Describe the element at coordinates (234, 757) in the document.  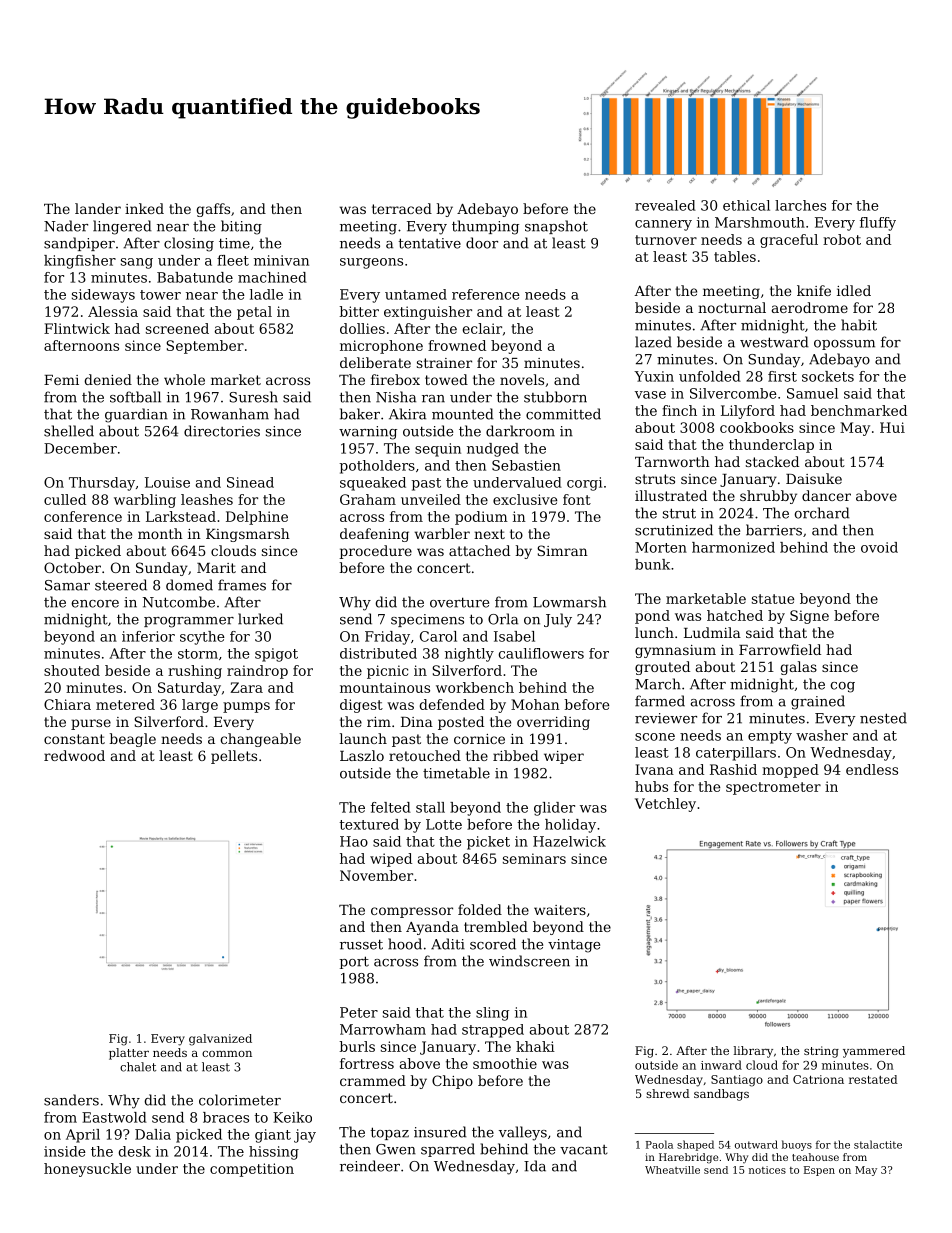
I see `pellets` at that location.
